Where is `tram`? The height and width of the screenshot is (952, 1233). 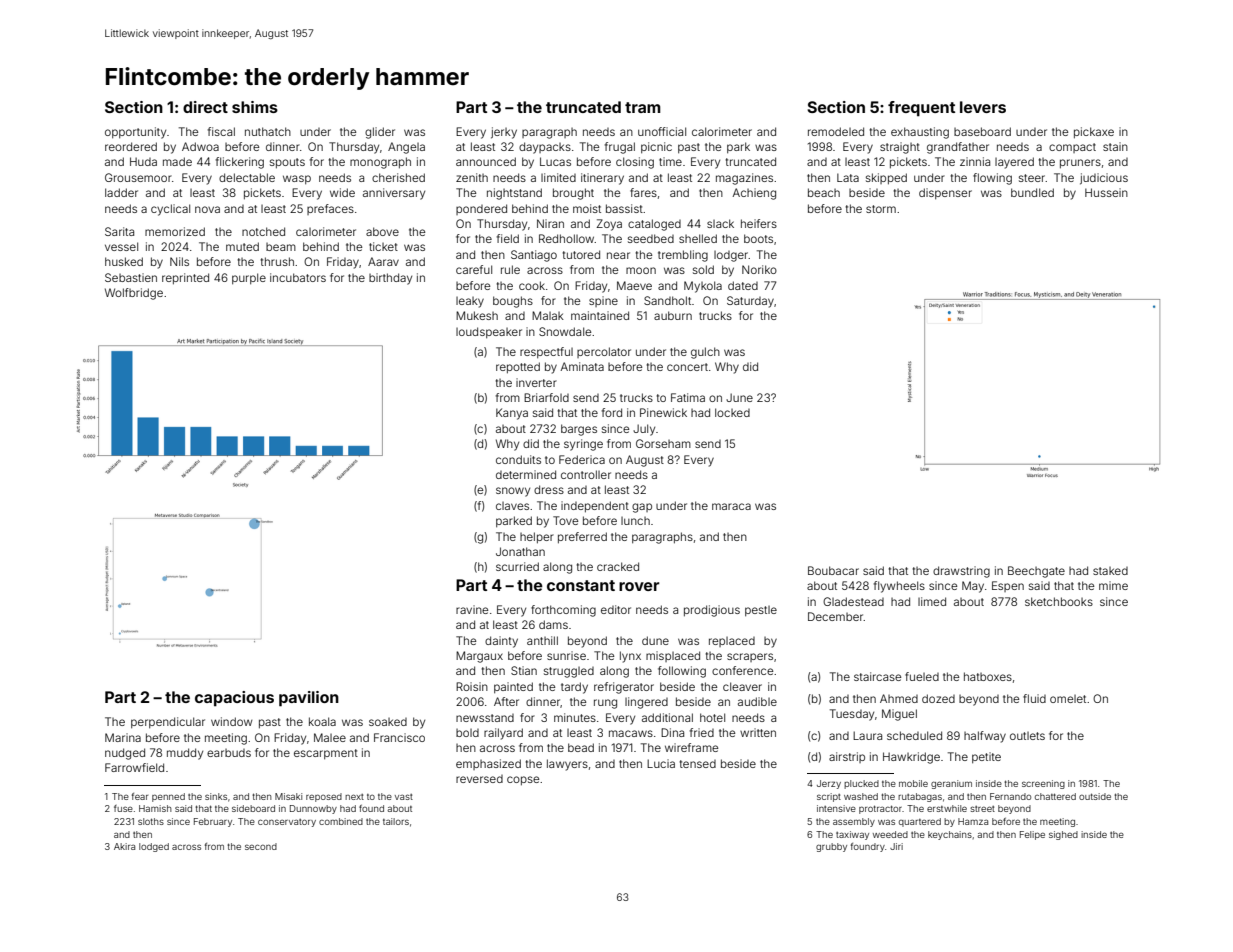
tram is located at coordinates (643, 107).
